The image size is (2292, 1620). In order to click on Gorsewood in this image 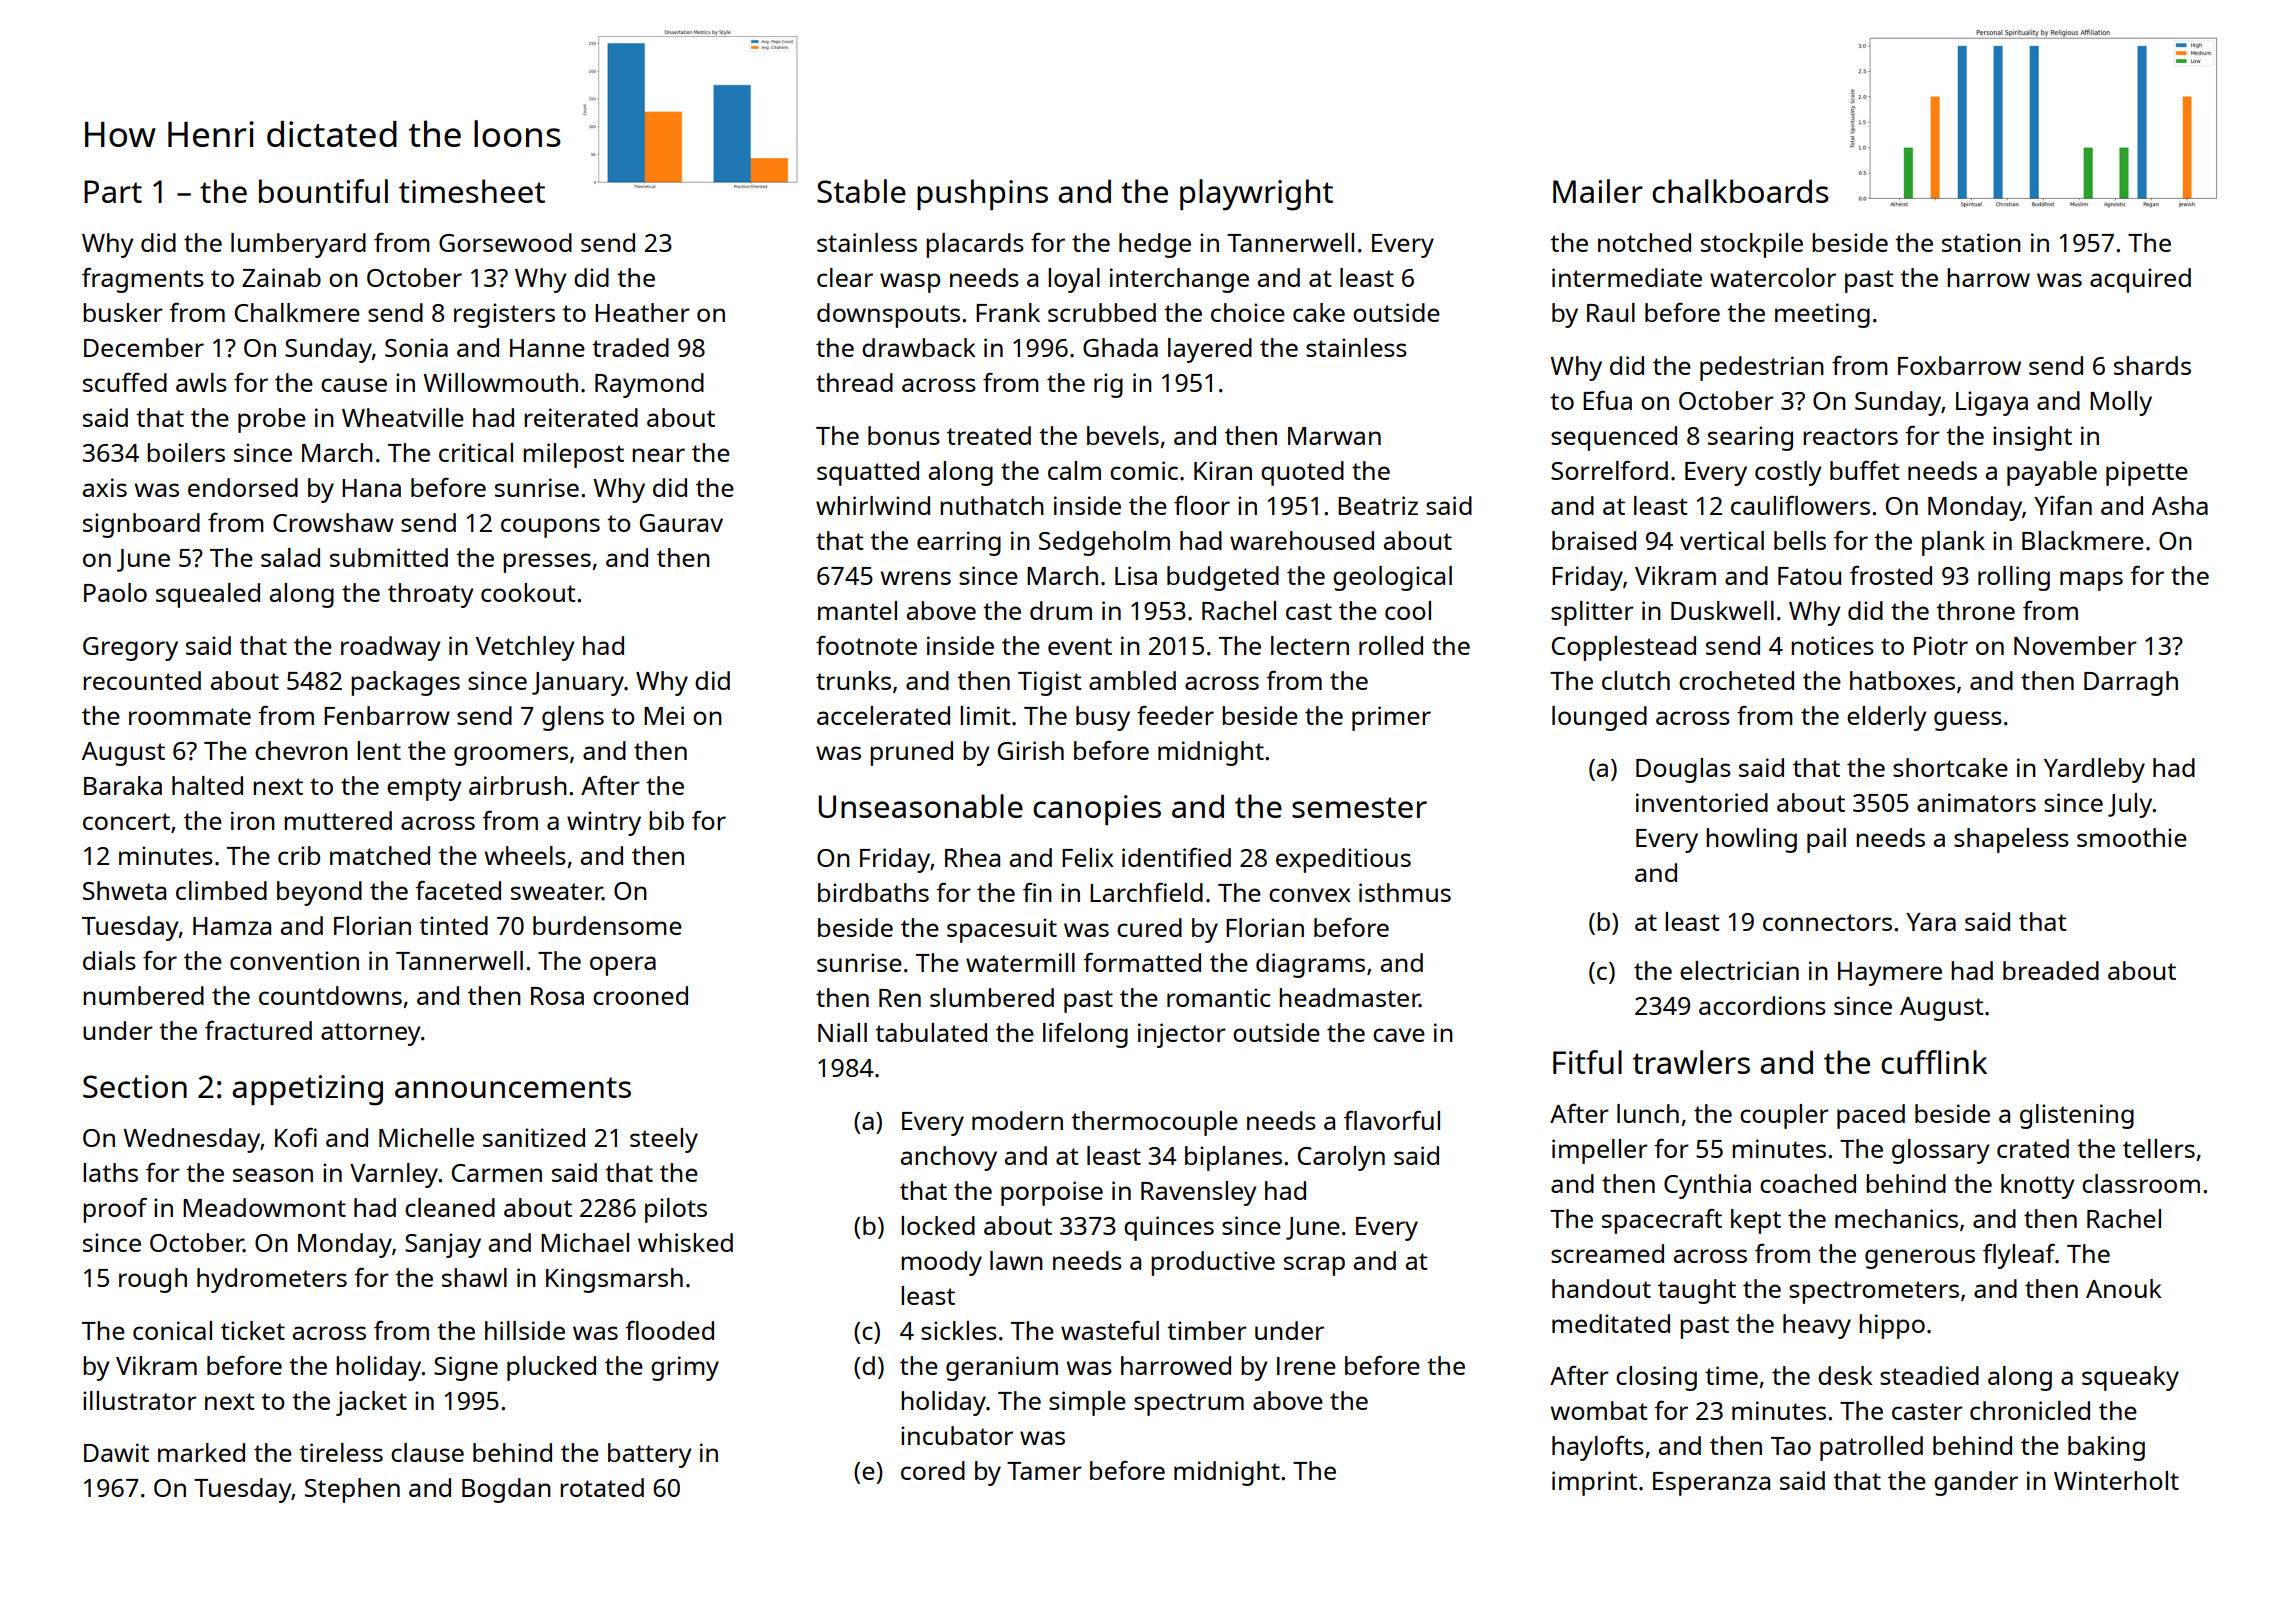, I will do `click(505, 242)`.
